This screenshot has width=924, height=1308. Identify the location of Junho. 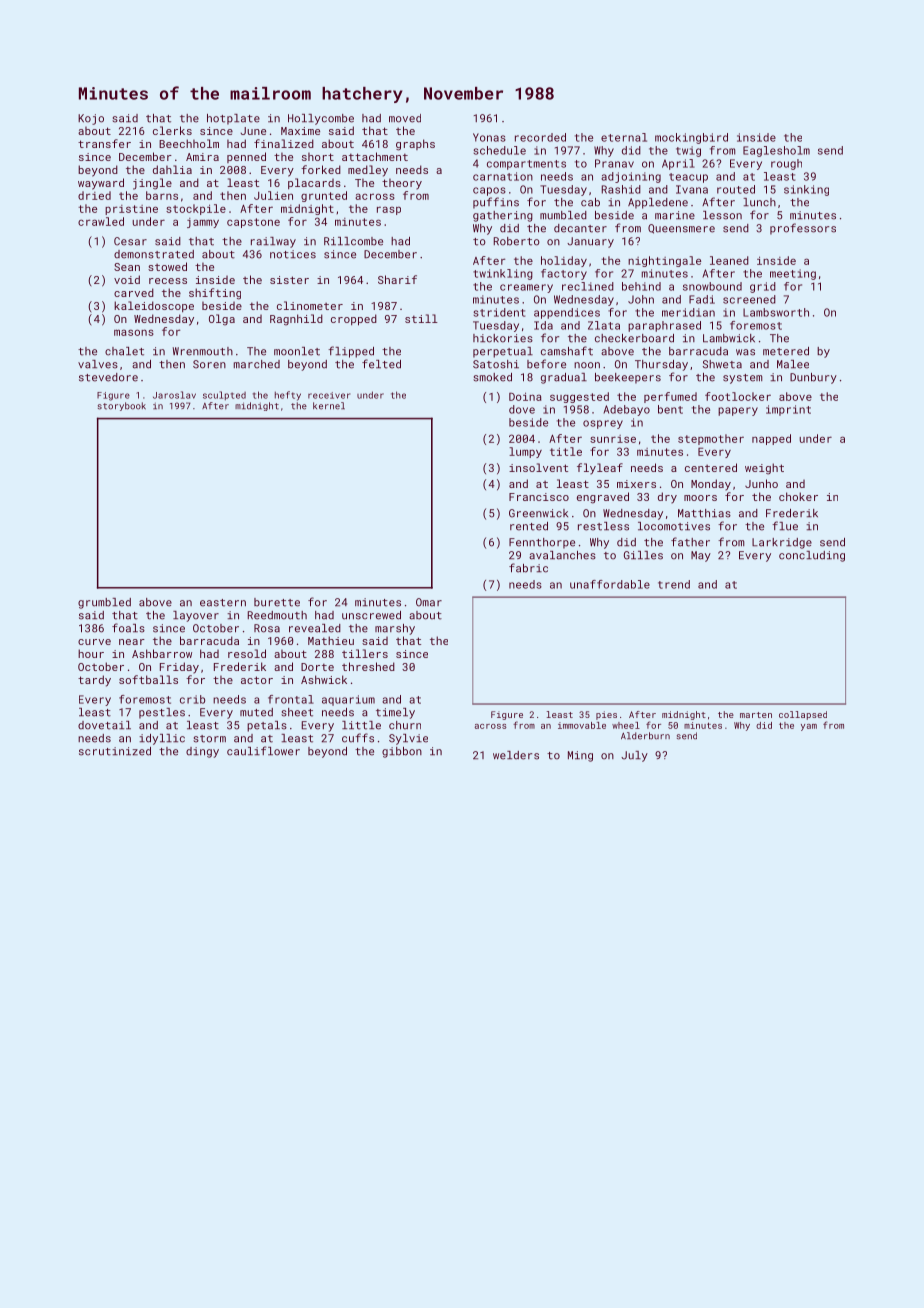
(761, 483).
